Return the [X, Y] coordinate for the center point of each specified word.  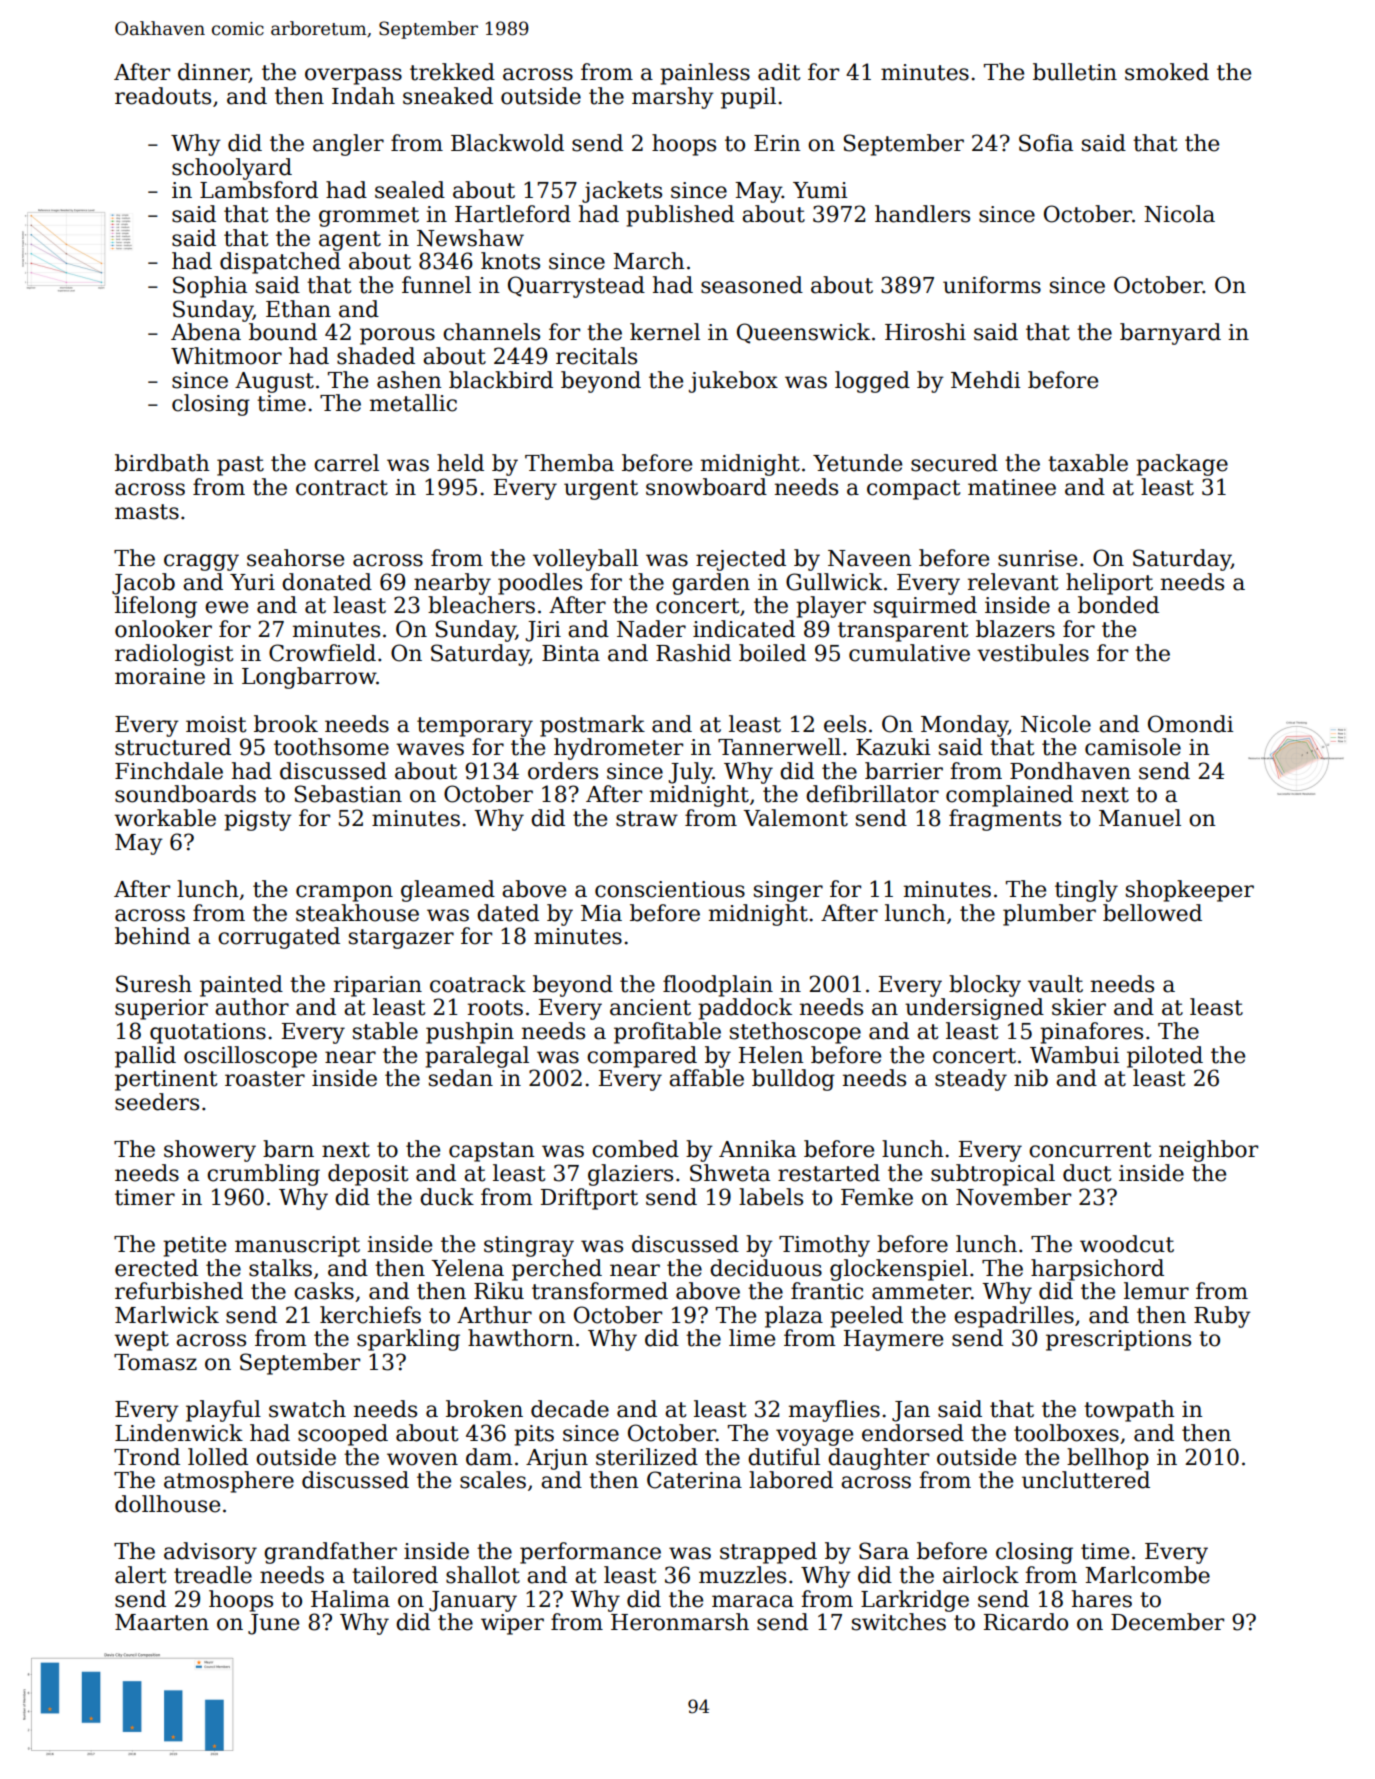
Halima [350, 1599]
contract [342, 488]
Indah [363, 96]
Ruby [1222, 1317]
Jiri [543, 631]
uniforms [992, 285]
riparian [378, 986]
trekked [452, 72]
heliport [1109, 584]
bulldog [793, 1080]
